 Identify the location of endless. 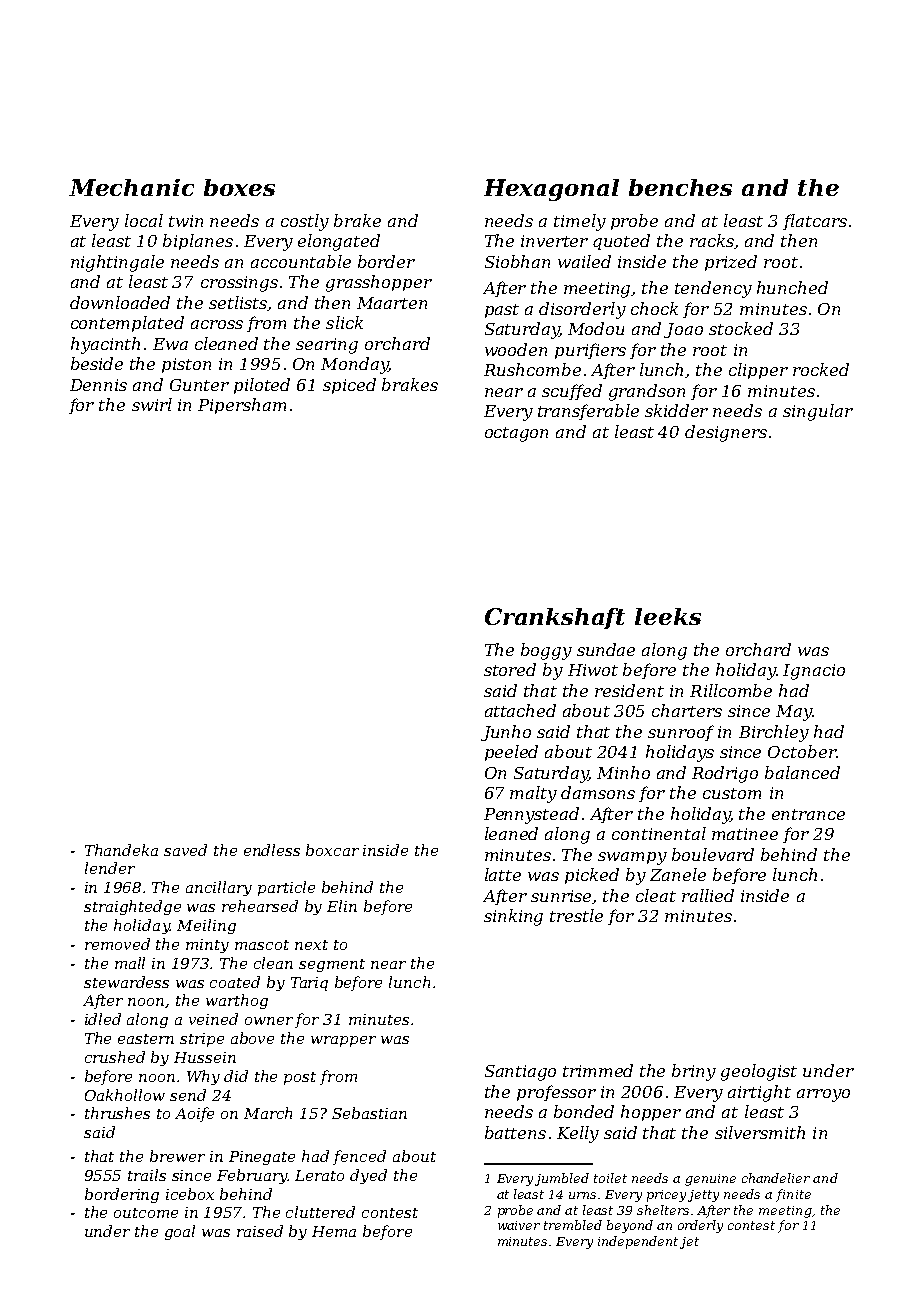
(272, 850).
